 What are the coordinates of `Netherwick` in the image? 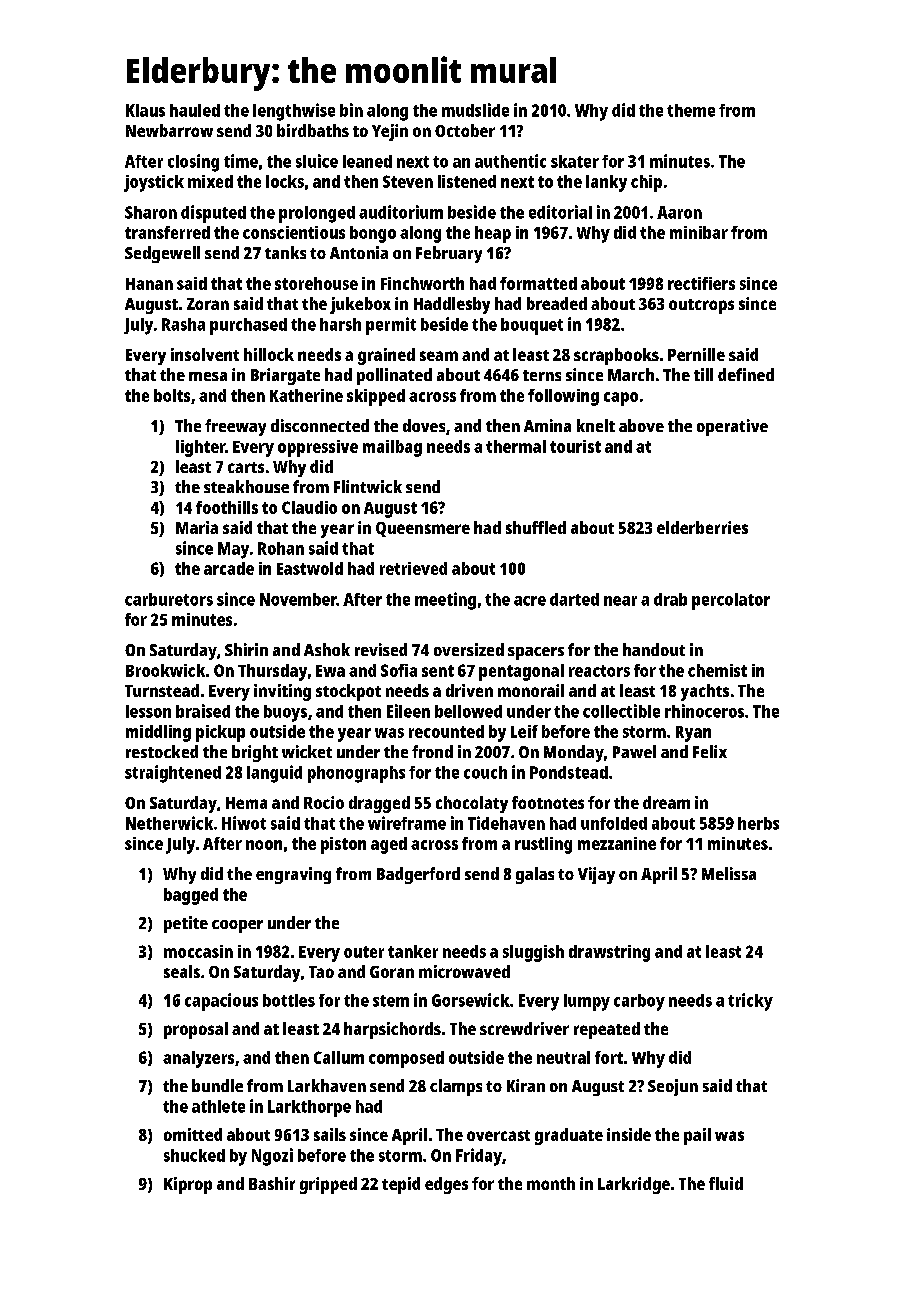 It's located at (169, 823).
